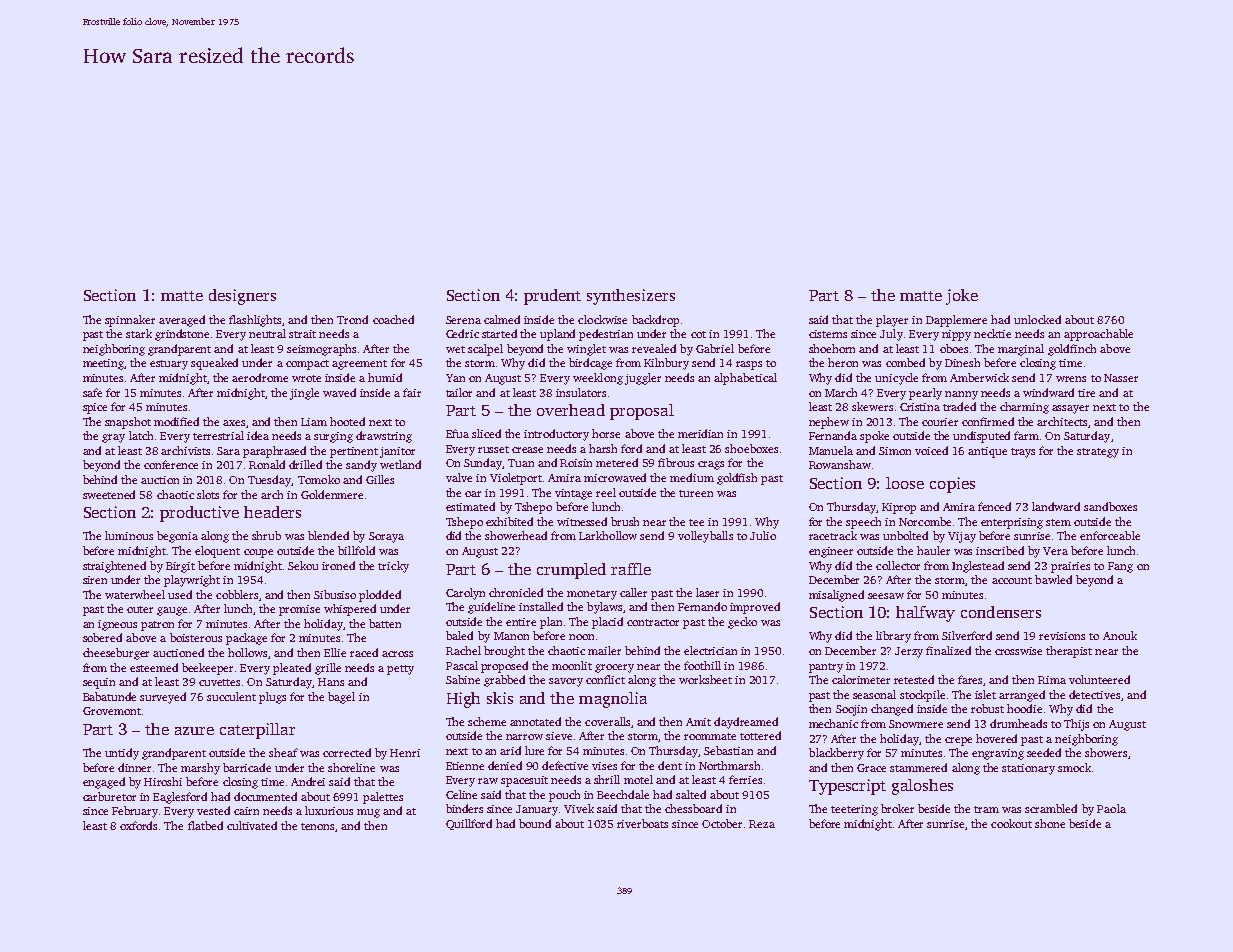 The image size is (1233, 952). What do you see at coordinates (962, 297) in the screenshot?
I see `joke` at bounding box center [962, 297].
